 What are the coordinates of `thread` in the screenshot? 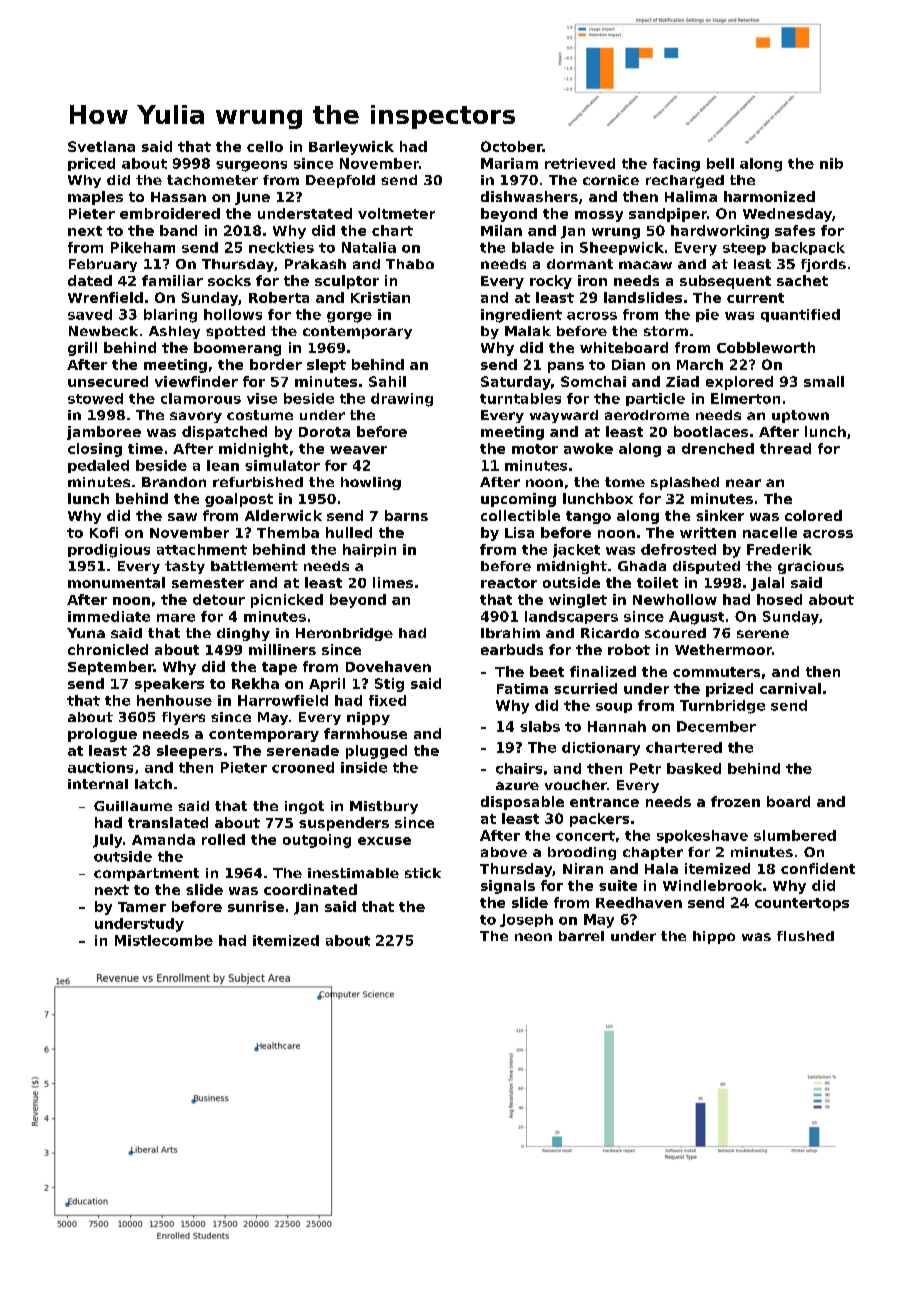 It's located at (785, 448).
